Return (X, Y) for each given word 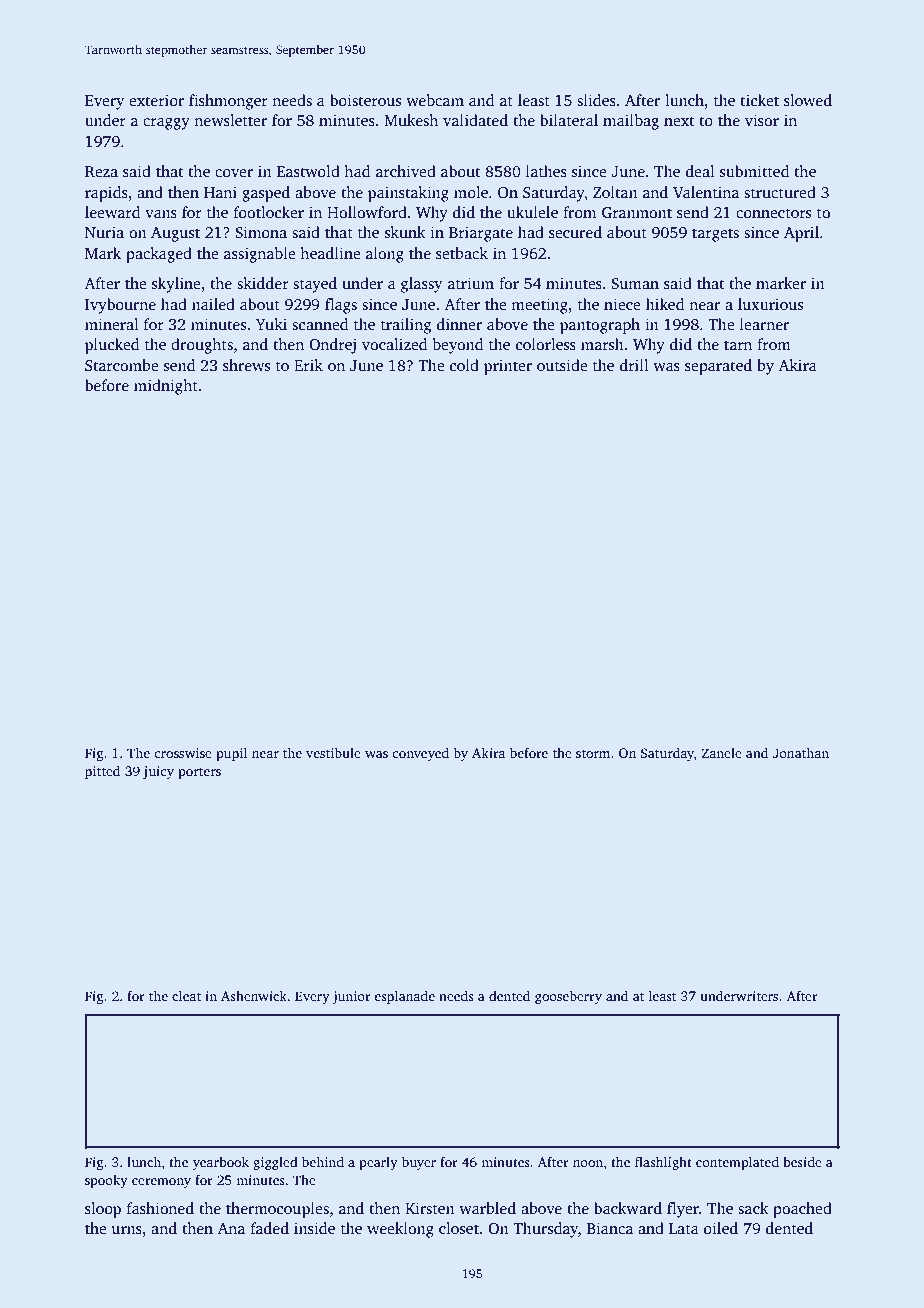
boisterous (365, 100)
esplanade (404, 997)
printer (508, 367)
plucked (112, 346)
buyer (419, 1163)
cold (464, 365)
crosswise (183, 753)
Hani (220, 192)
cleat (186, 996)
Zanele (722, 753)
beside (802, 1162)
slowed (808, 100)
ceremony (161, 1183)
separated (718, 367)
